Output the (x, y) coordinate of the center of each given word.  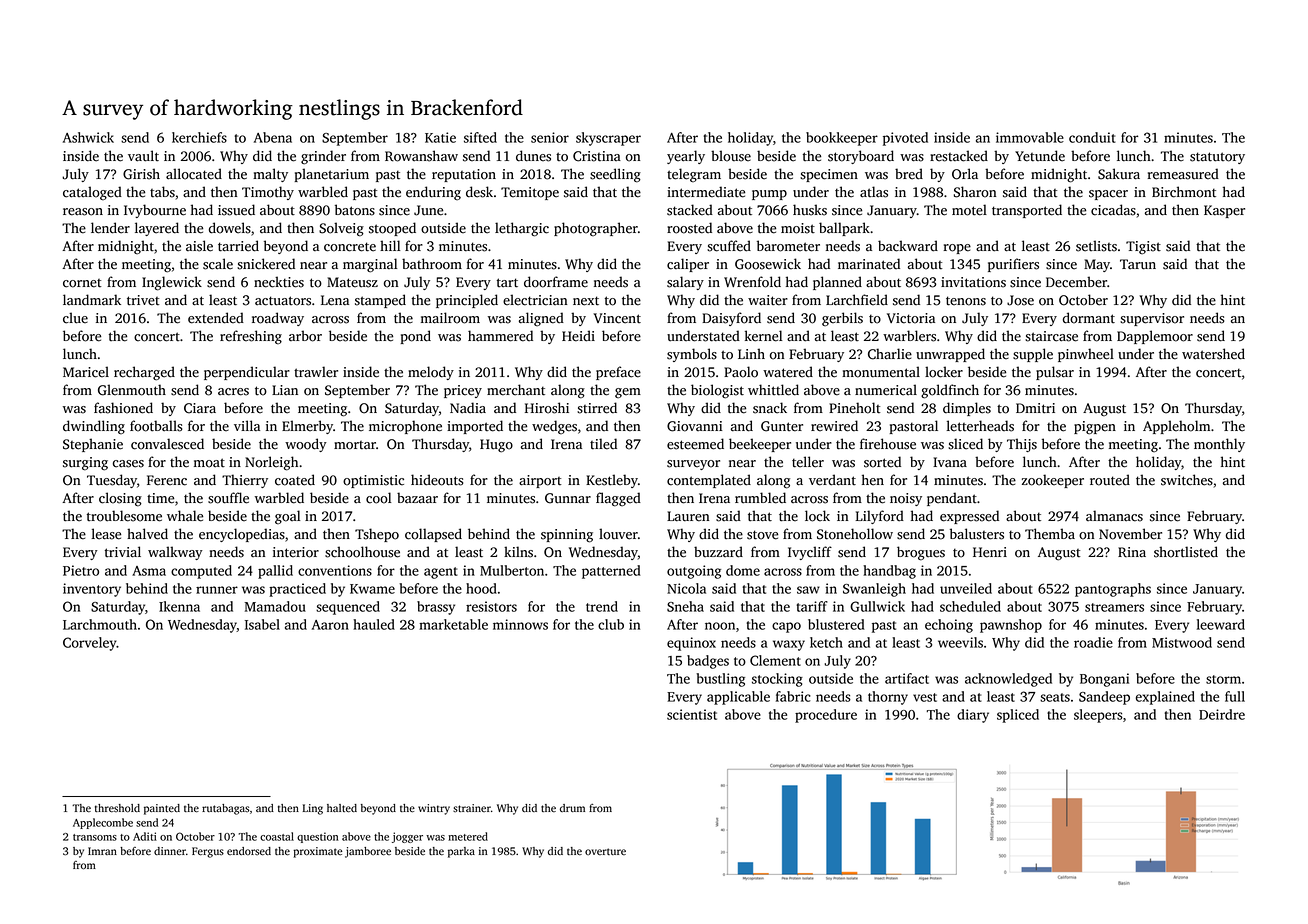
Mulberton (512, 570)
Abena (273, 137)
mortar (355, 445)
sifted (480, 137)
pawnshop (1011, 626)
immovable (1030, 137)
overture (605, 851)
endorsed (249, 851)
